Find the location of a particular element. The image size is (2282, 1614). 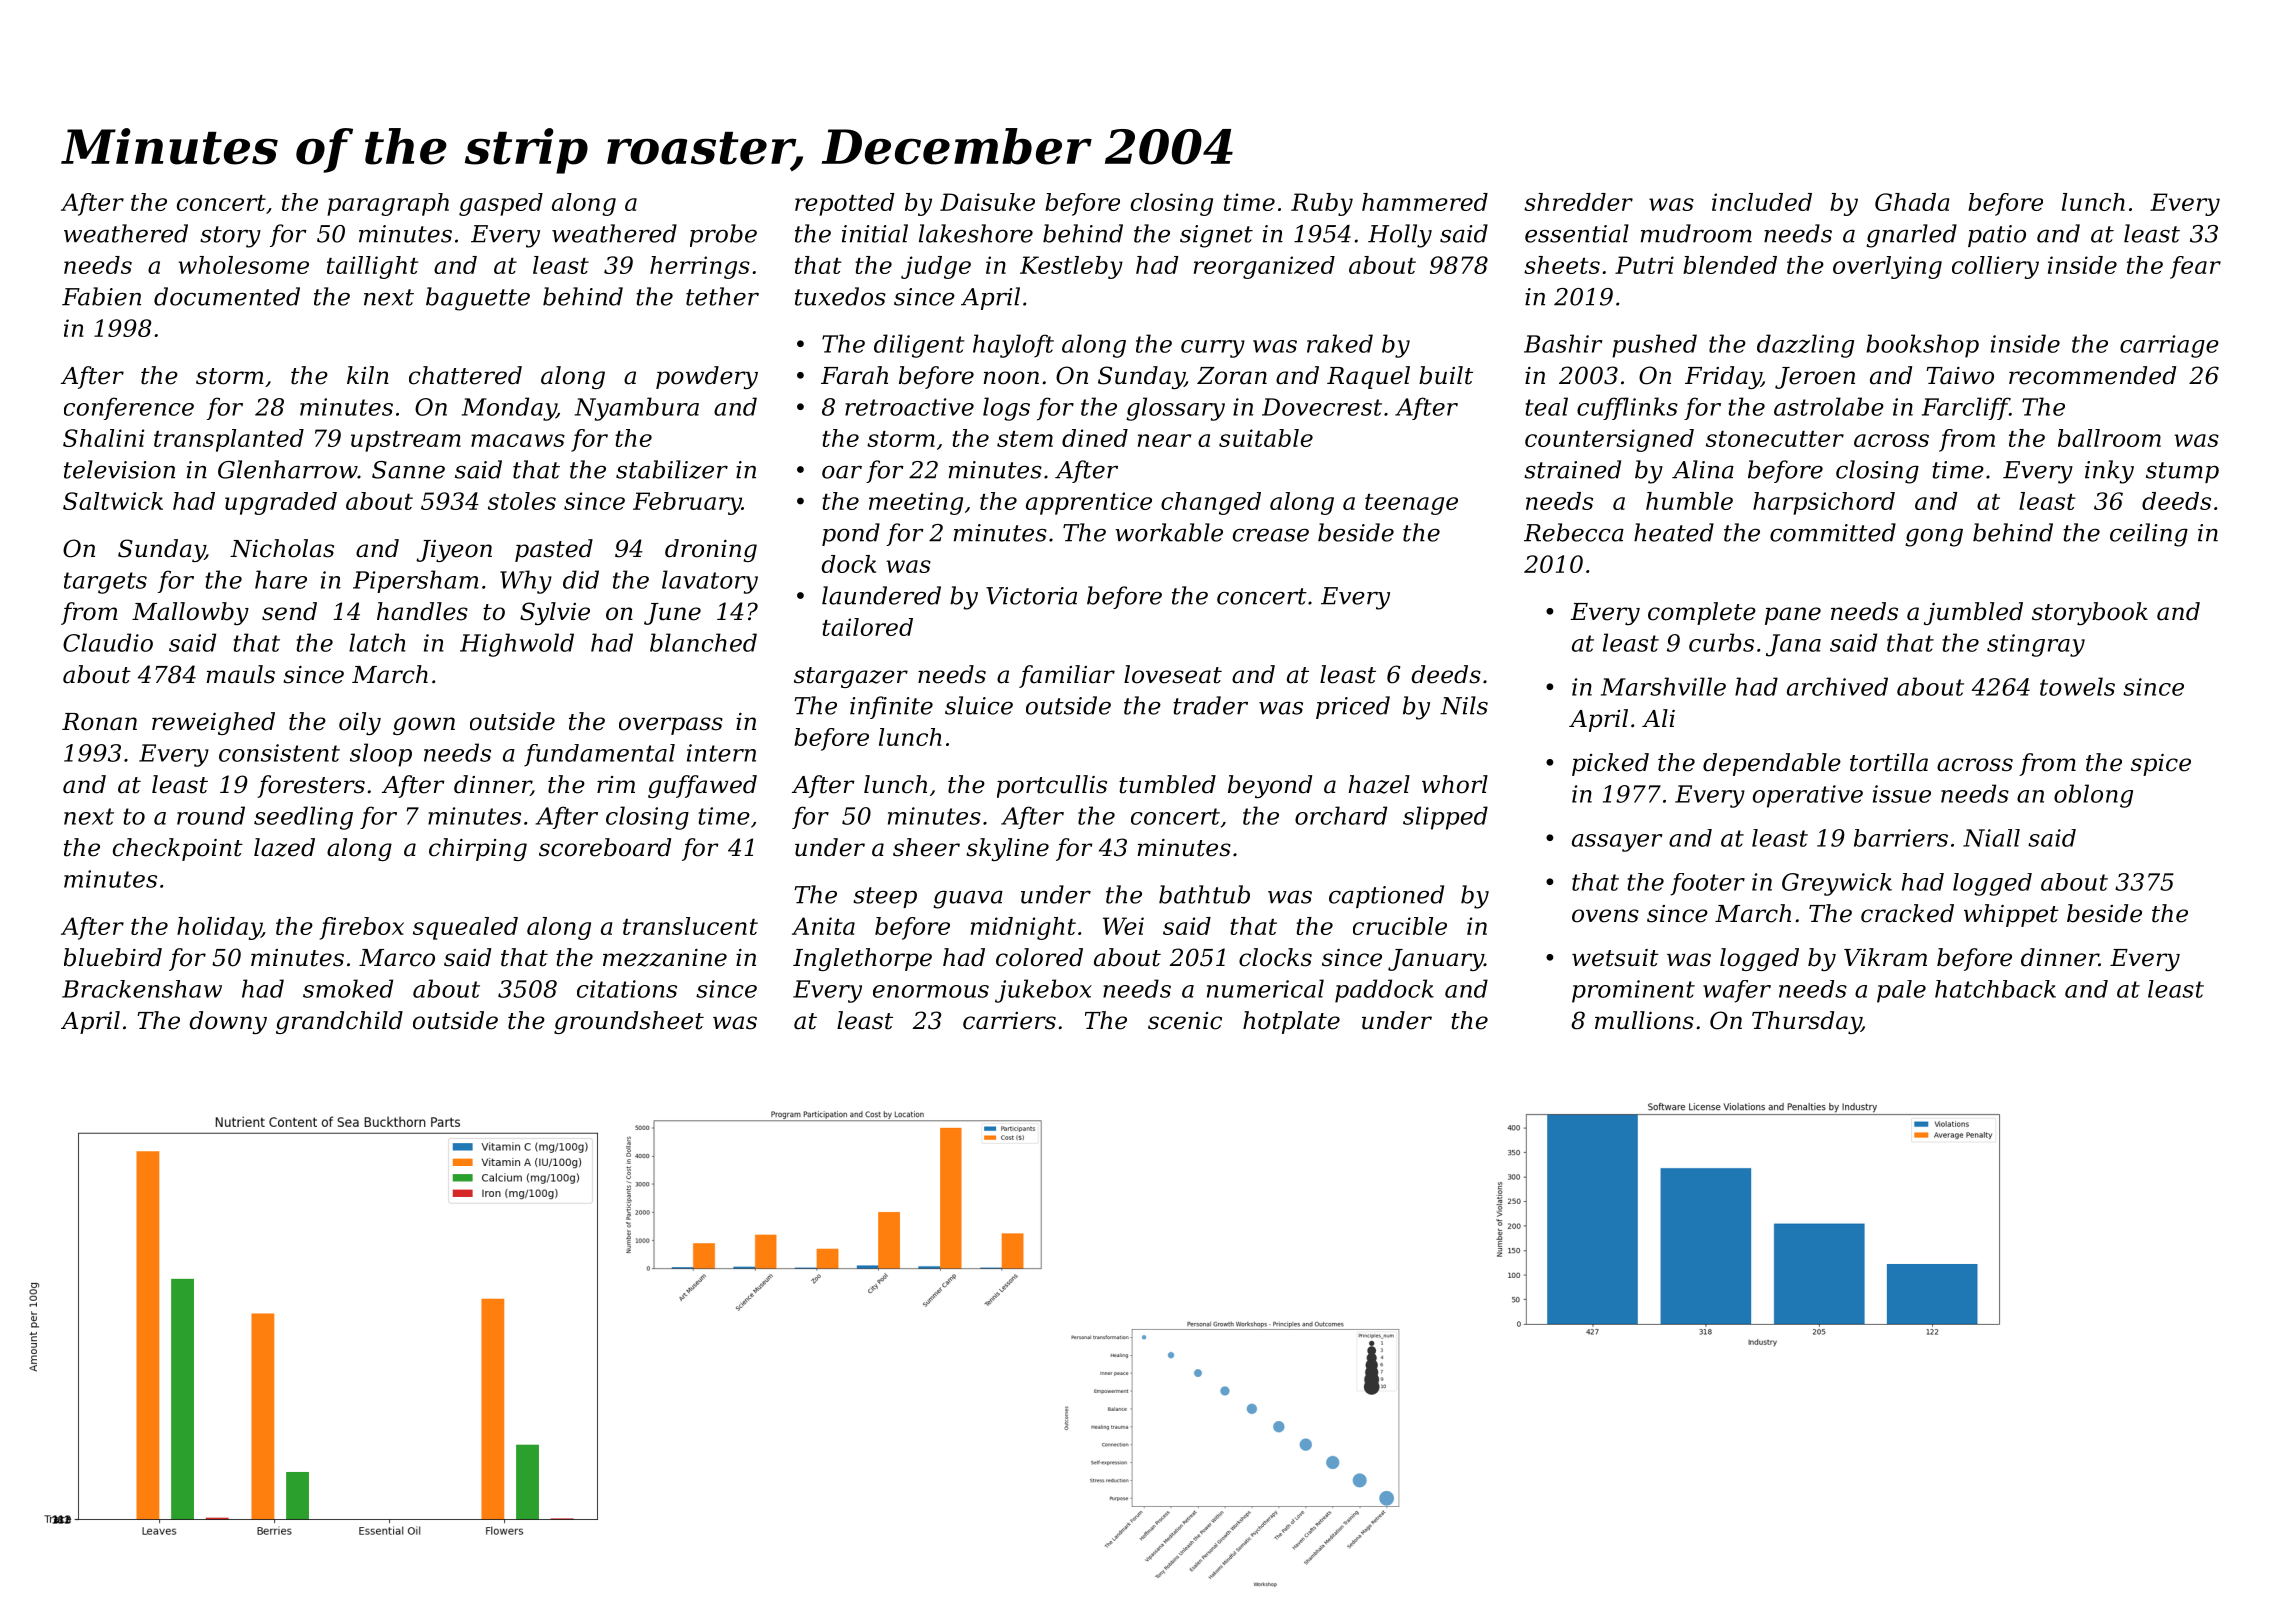

Ghada is located at coordinates (1912, 202).
